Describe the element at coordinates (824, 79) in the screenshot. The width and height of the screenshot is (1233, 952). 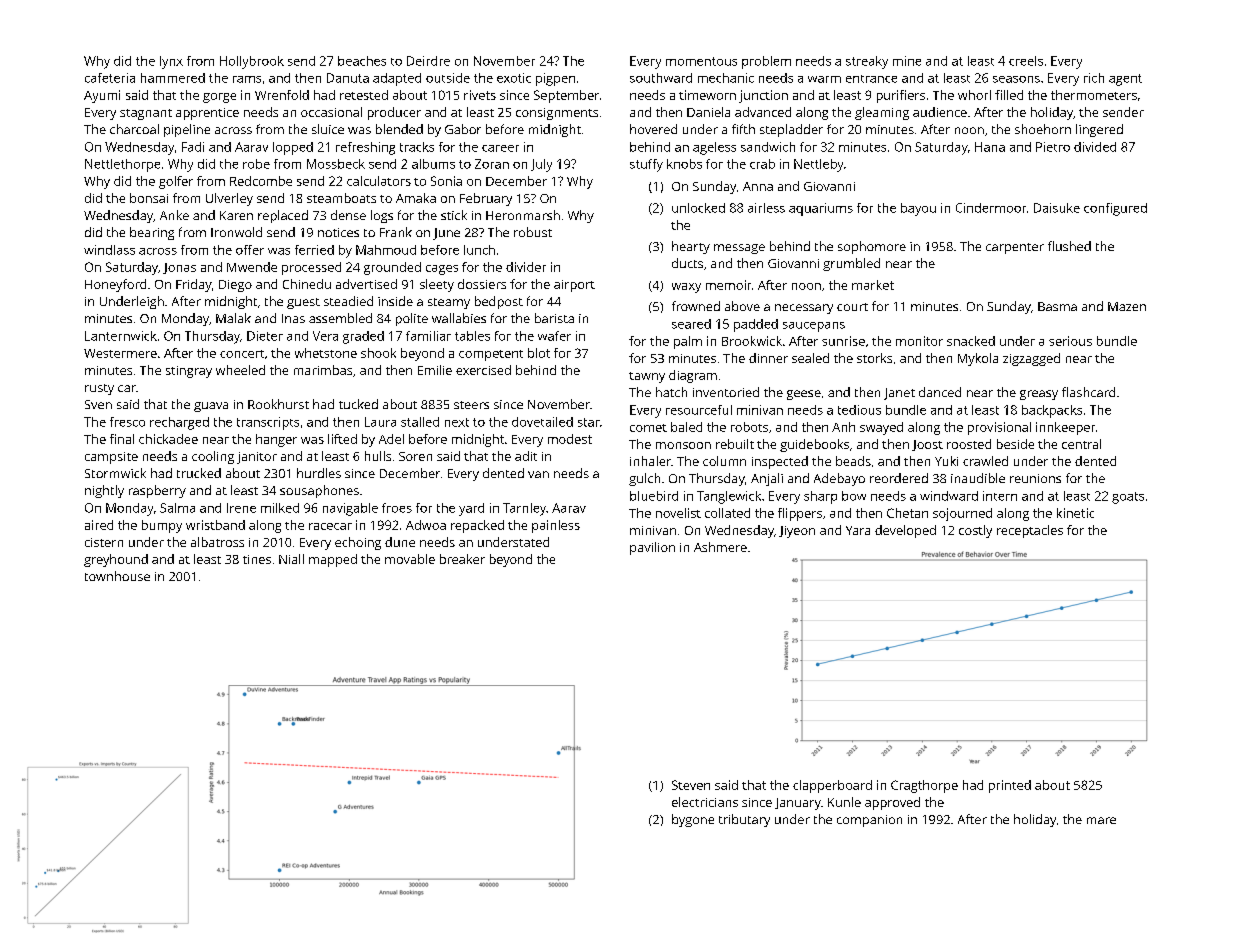
I see `warm` at that location.
